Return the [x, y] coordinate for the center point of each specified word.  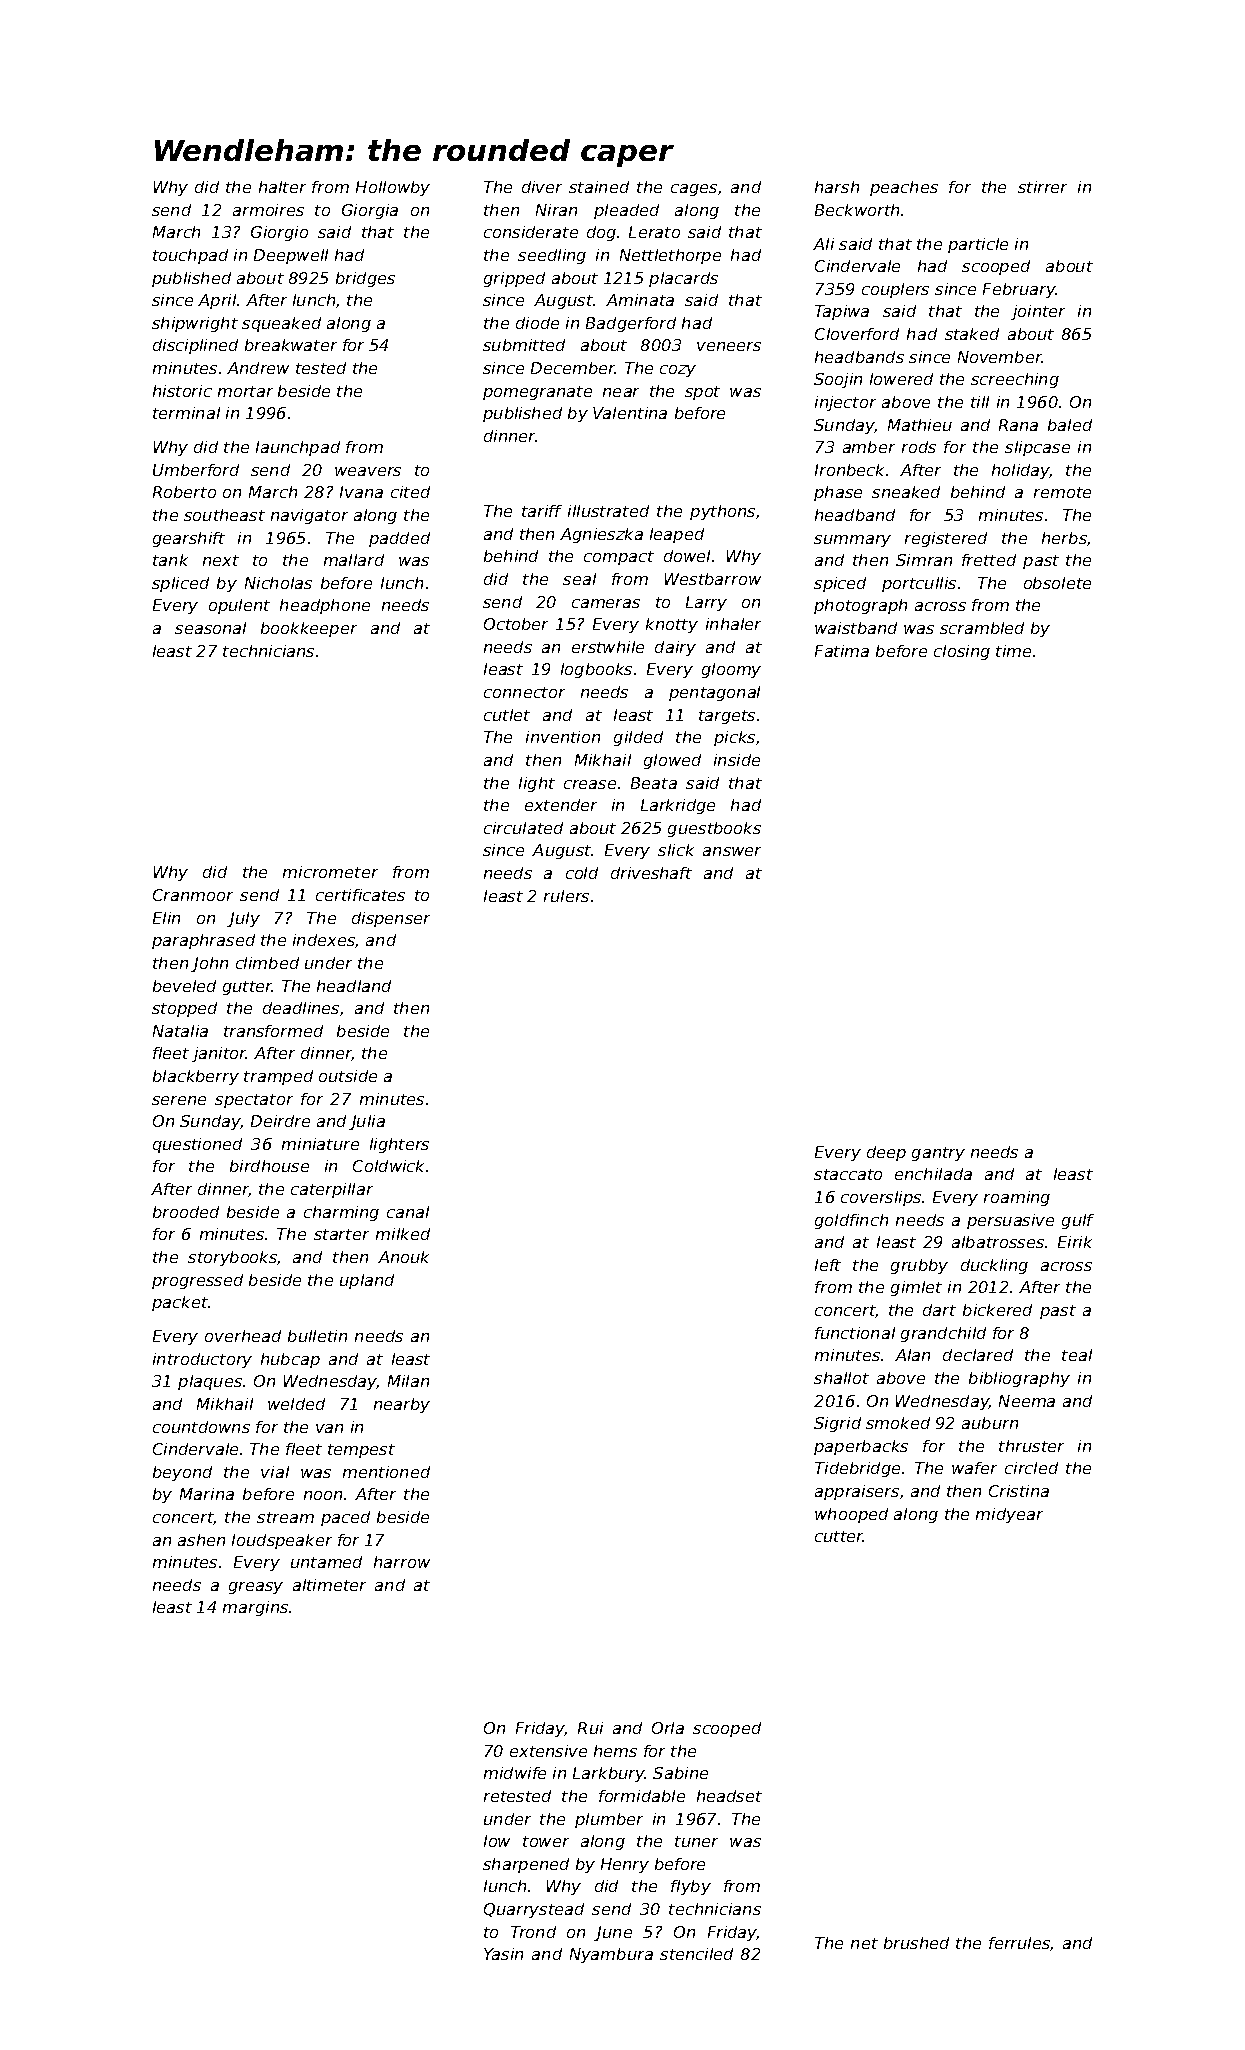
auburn [990, 1423]
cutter [839, 1536]
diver [542, 187]
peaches [904, 188]
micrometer [330, 872]
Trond [533, 1932]
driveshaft [651, 873]
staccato [848, 1174]
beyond [182, 1473]
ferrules [1020, 1944]
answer [732, 851]
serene [179, 1100]
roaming [1017, 1198]
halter [282, 187]
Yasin [503, 1954]
